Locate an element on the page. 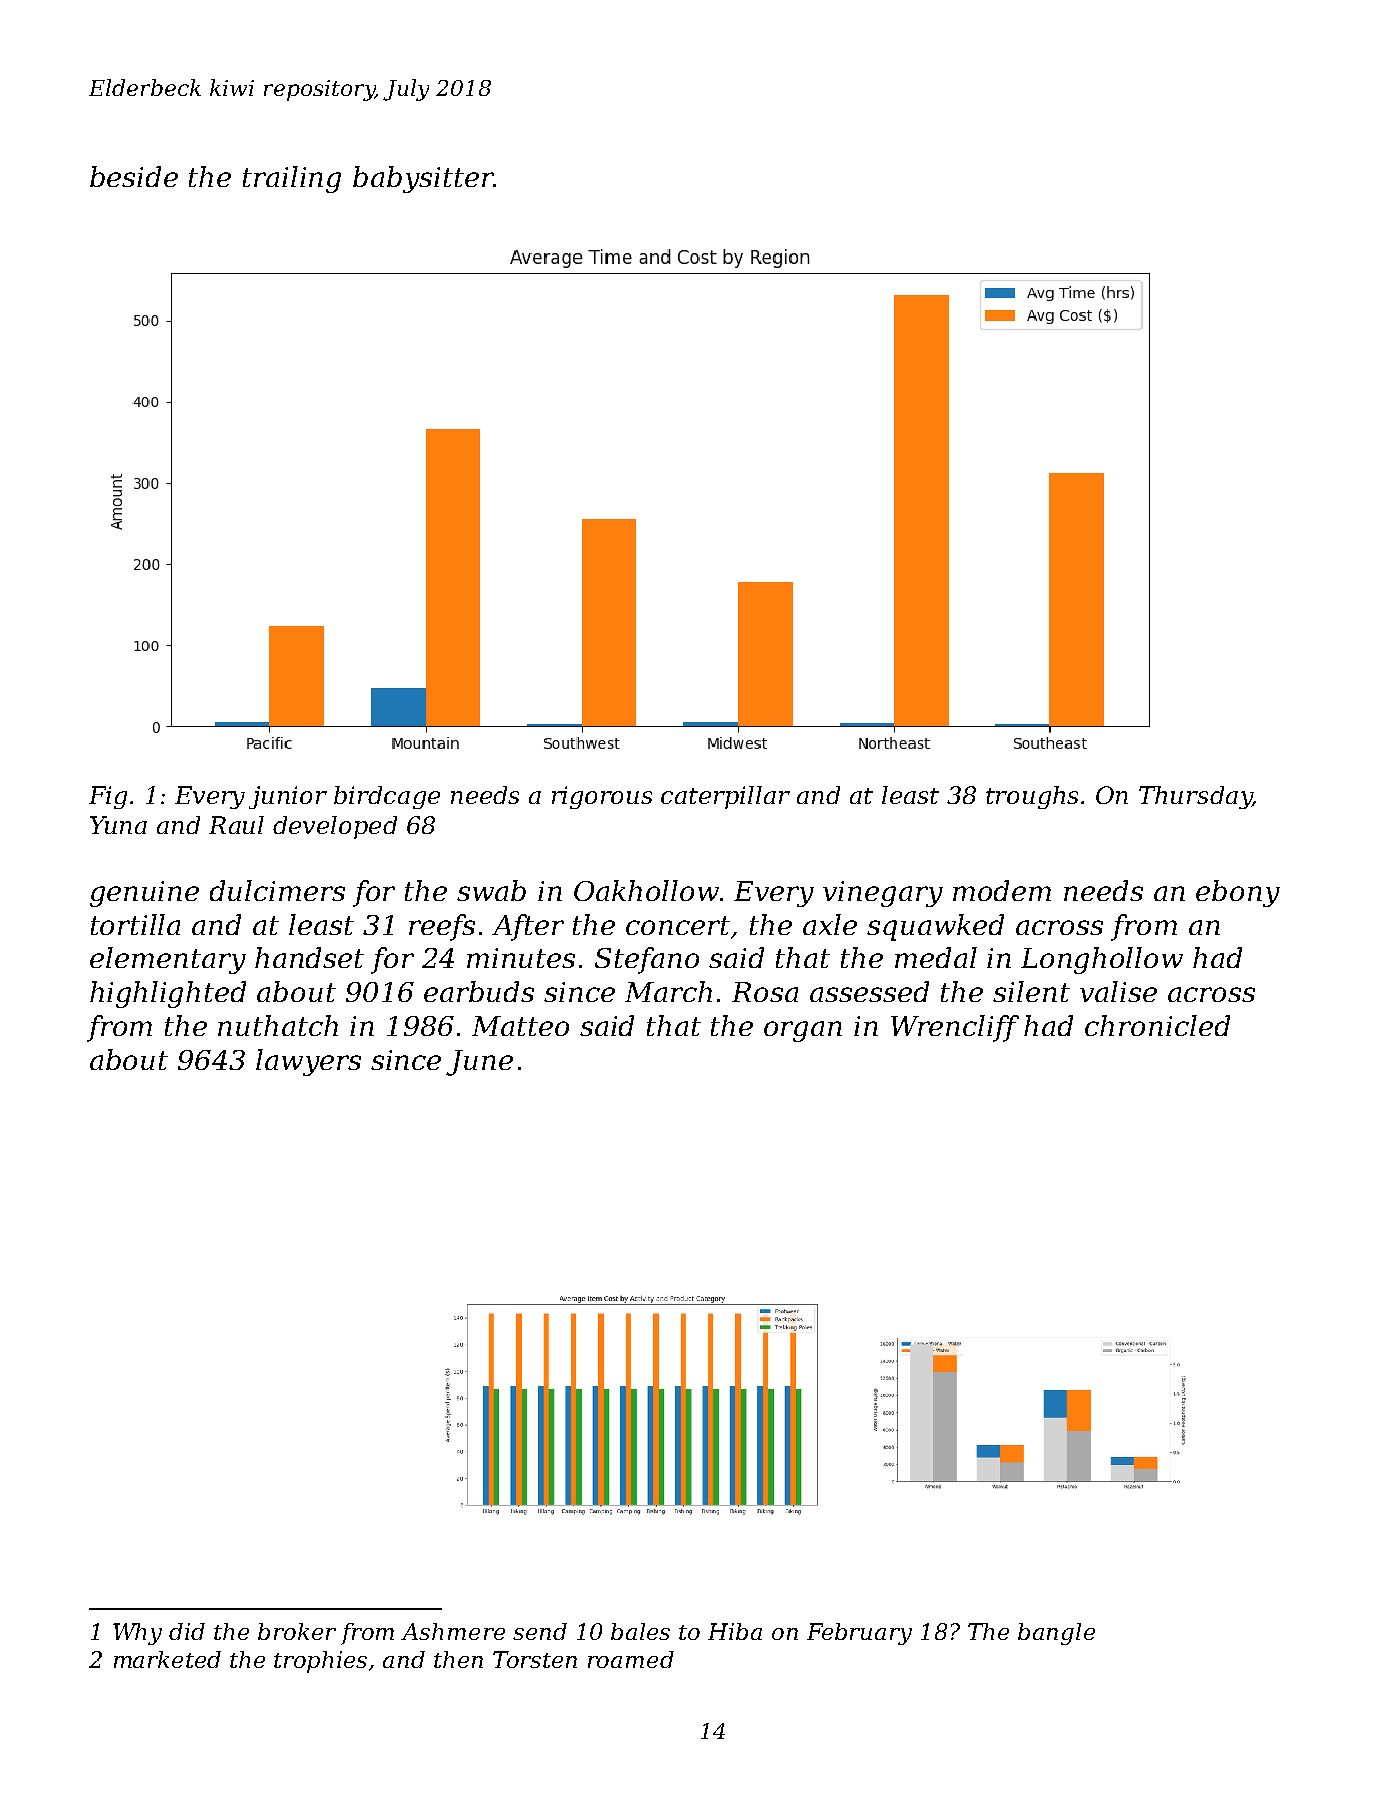 This page has height=1810, width=1398. trailing is located at coordinates (292, 179).
